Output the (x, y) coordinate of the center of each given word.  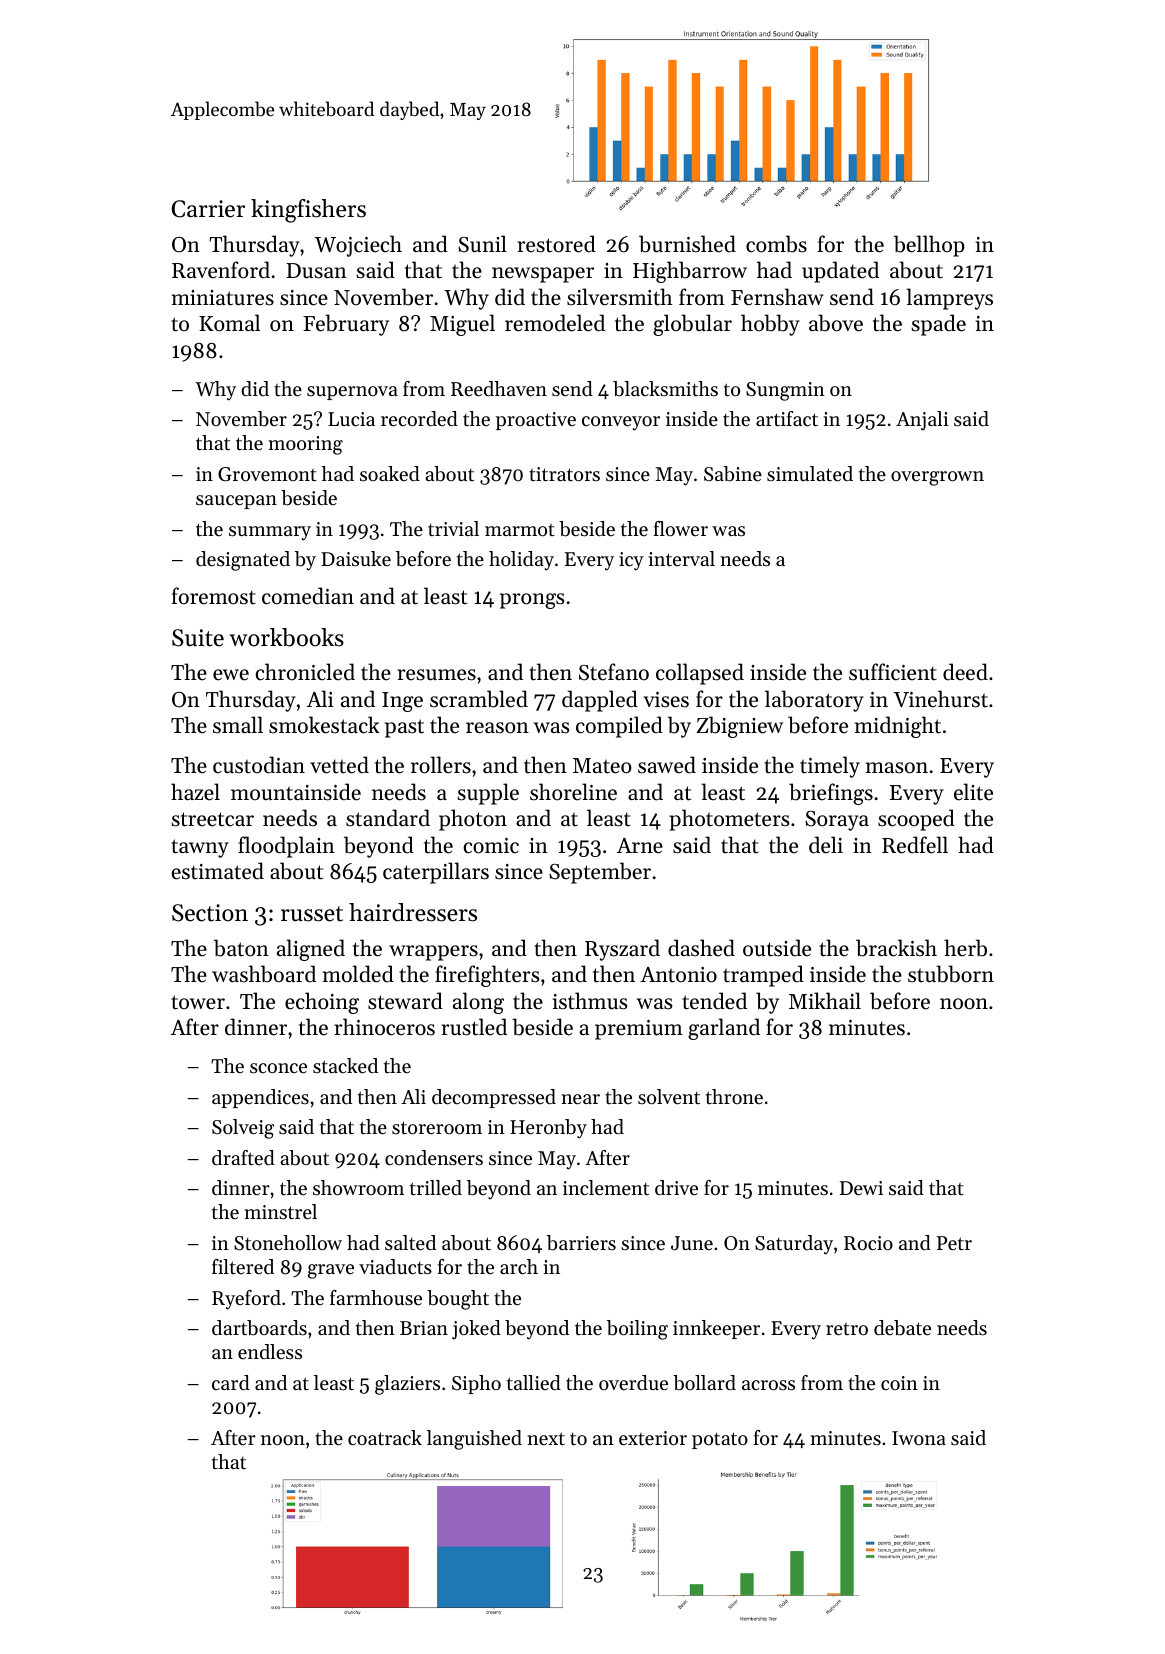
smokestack (324, 725)
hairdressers (413, 912)
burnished (687, 244)
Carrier (208, 209)
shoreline (573, 792)
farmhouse (376, 1298)
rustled (474, 1027)
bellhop (929, 246)
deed (965, 672)
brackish (896, 948)
